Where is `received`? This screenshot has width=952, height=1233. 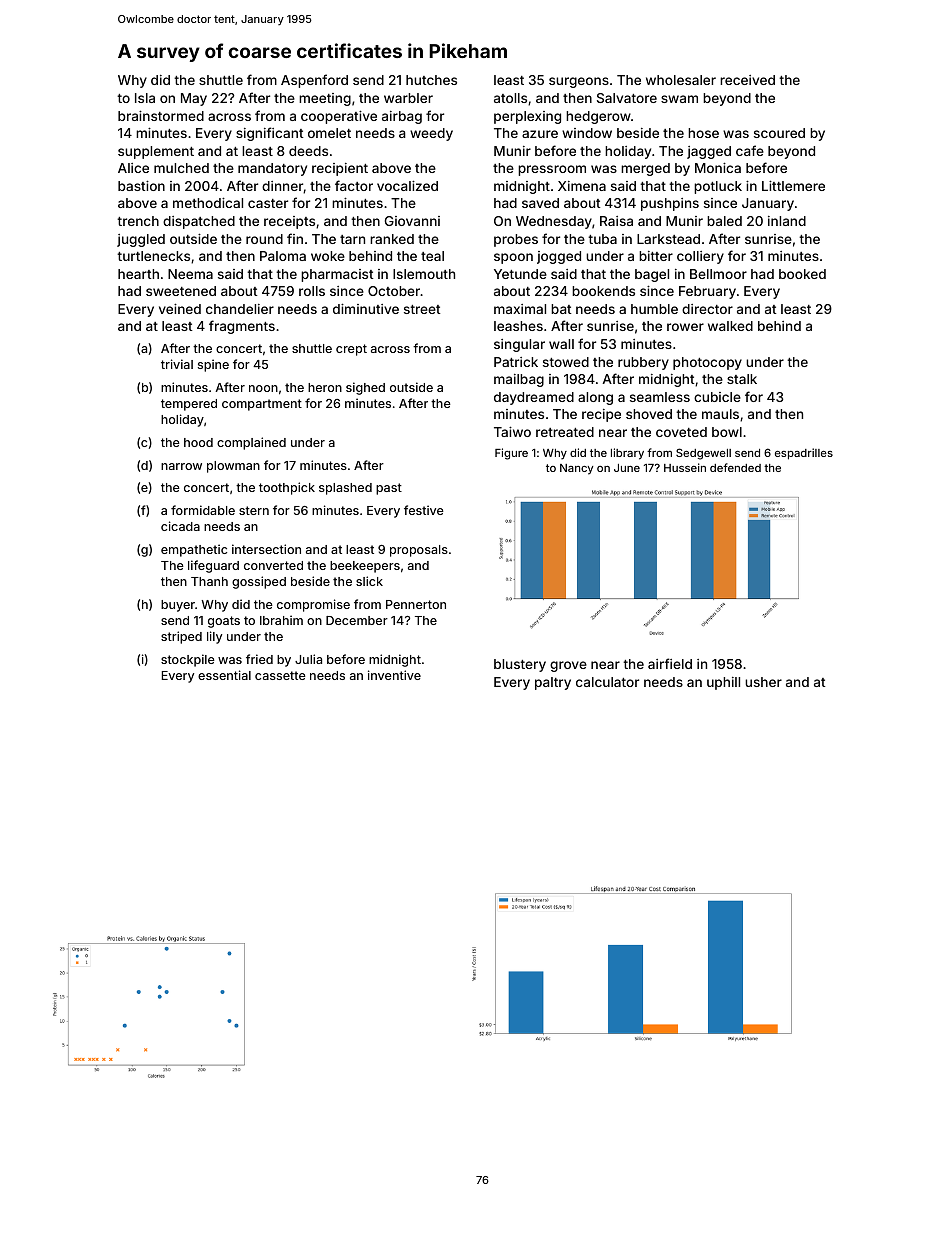
received is located at coordinates (747, 80).
